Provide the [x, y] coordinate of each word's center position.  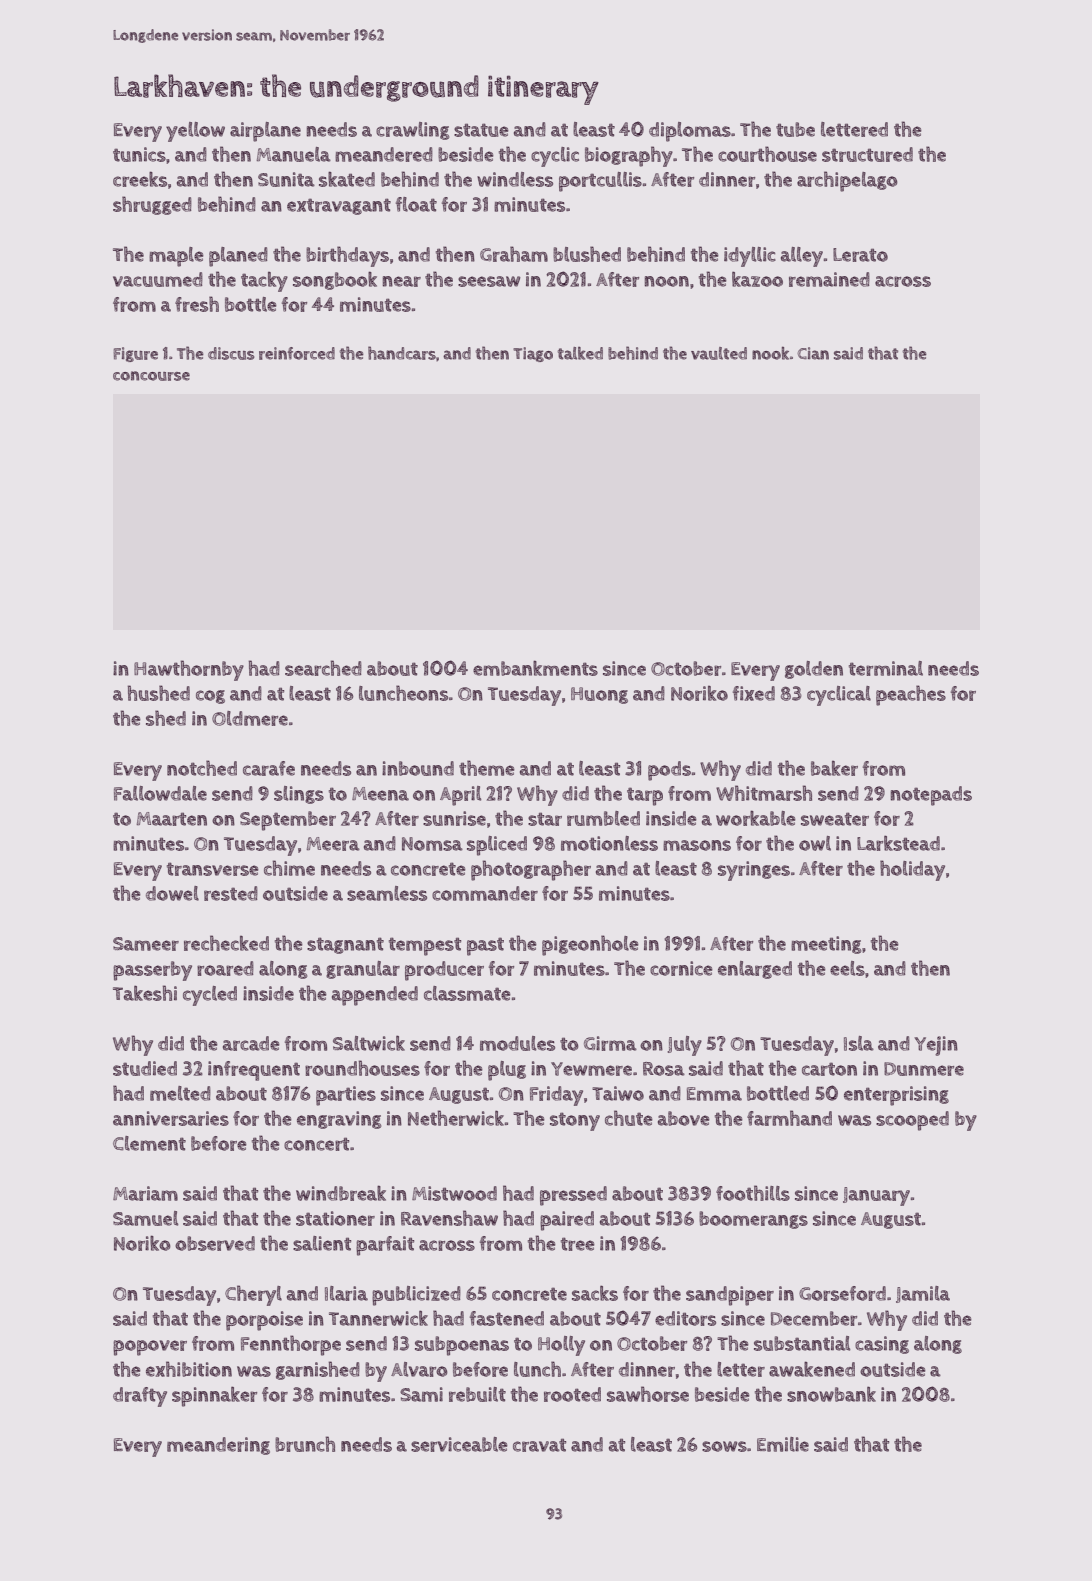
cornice [681, 968]
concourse [151, 376]
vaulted [719, 353]
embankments [535, 668]
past [485, 947]
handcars [402, 353]
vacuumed [158, 279]
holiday [912, 870]
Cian [813, 353]
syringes [754, 871]
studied [145, 1068]
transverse [213, 869]
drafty [140, 1397]
